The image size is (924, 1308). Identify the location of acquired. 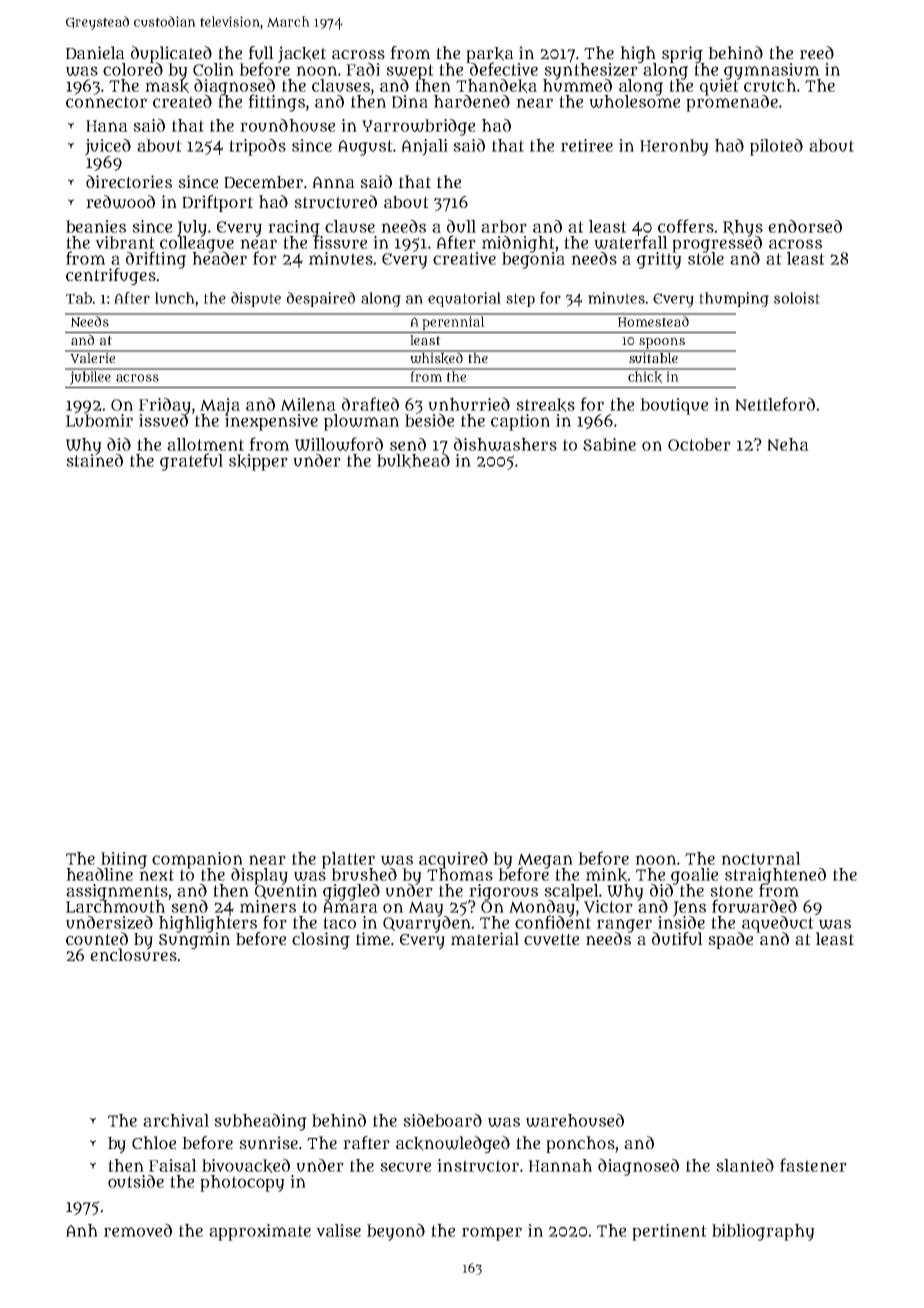
(453, 859).
